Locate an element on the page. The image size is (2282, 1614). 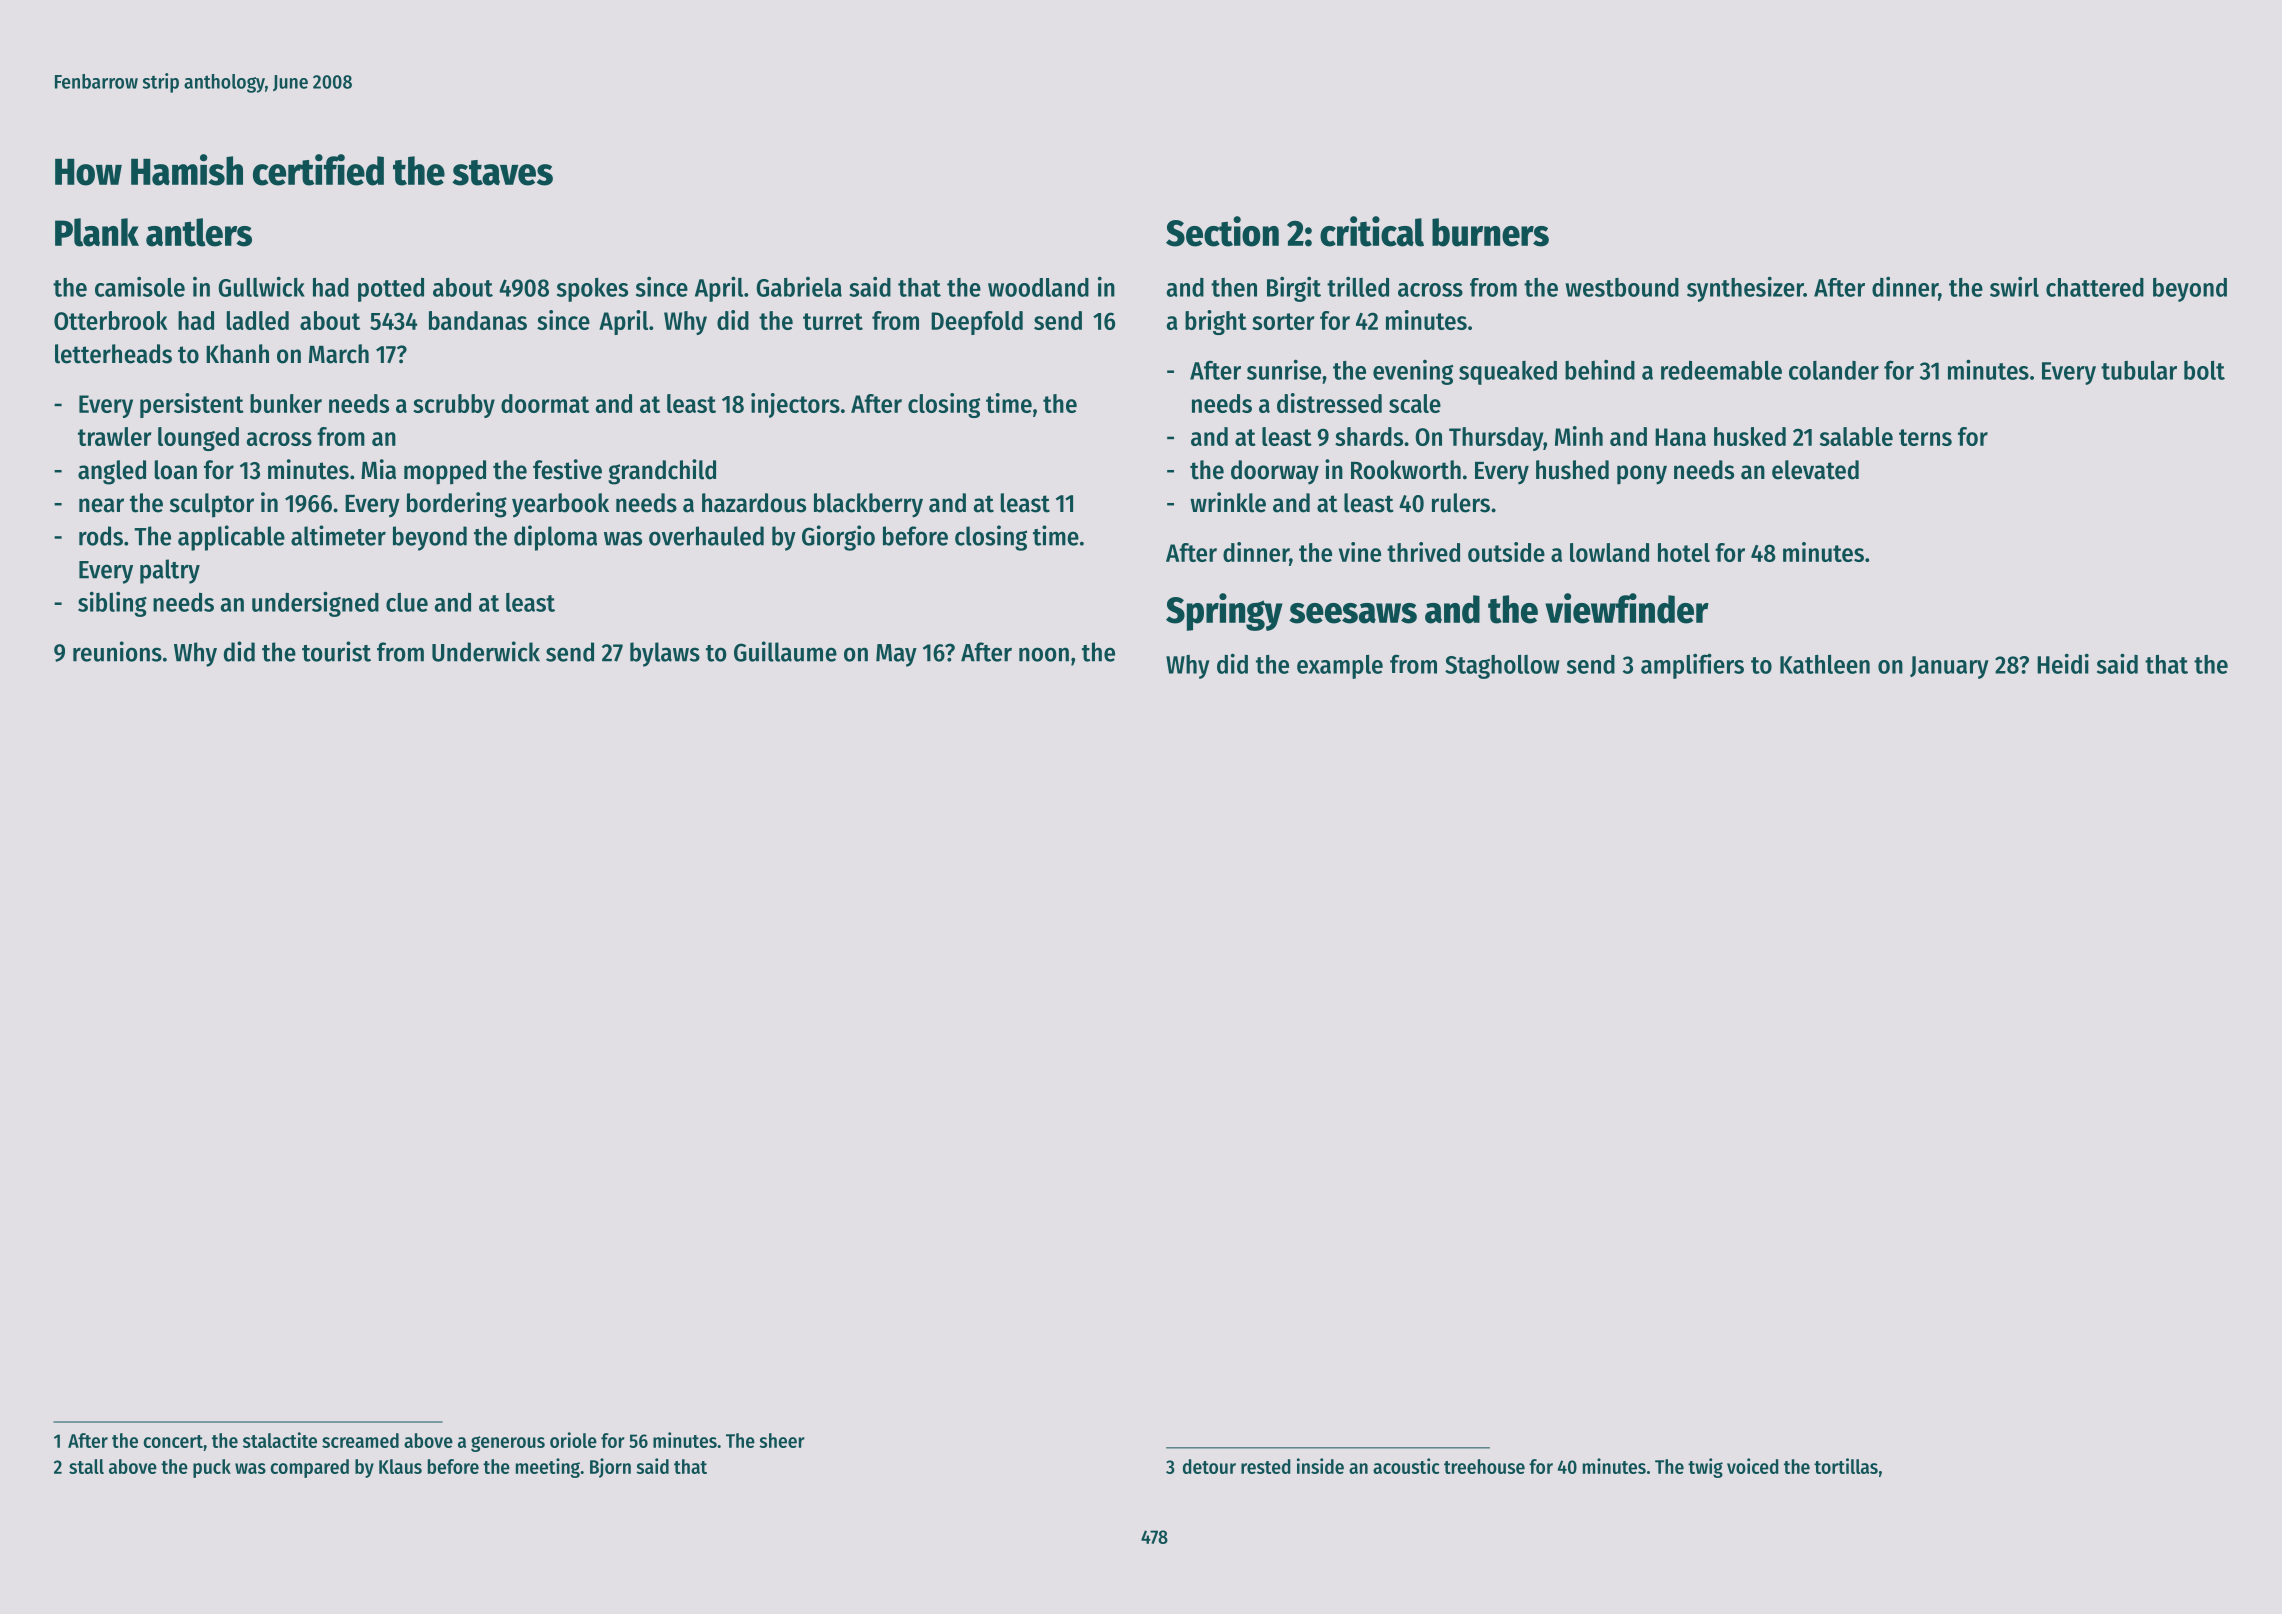
reunions is located at coordinates (117, 651).
